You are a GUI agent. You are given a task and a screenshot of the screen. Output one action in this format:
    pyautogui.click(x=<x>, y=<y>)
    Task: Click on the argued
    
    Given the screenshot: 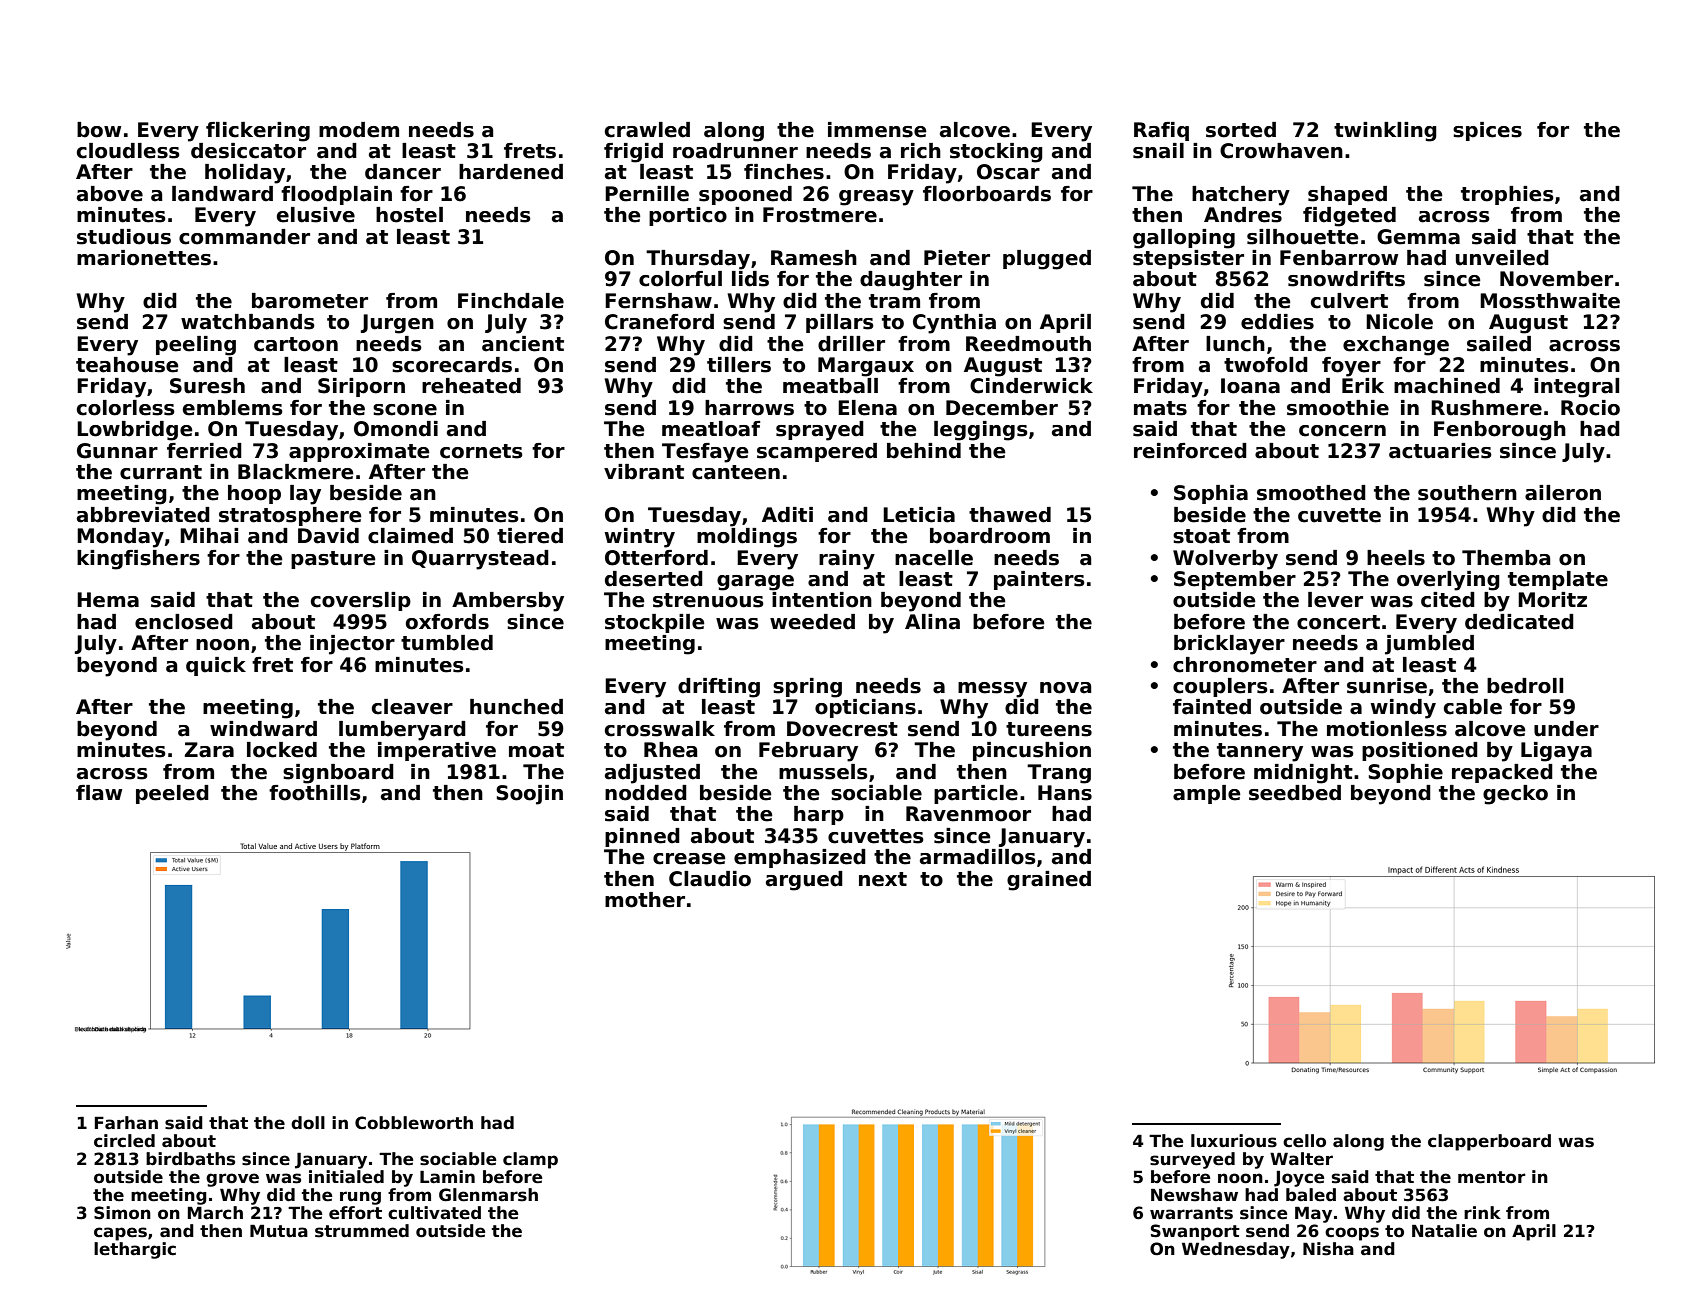 What is the action you would take?
    pyautogui.click(x=804, y=881)
